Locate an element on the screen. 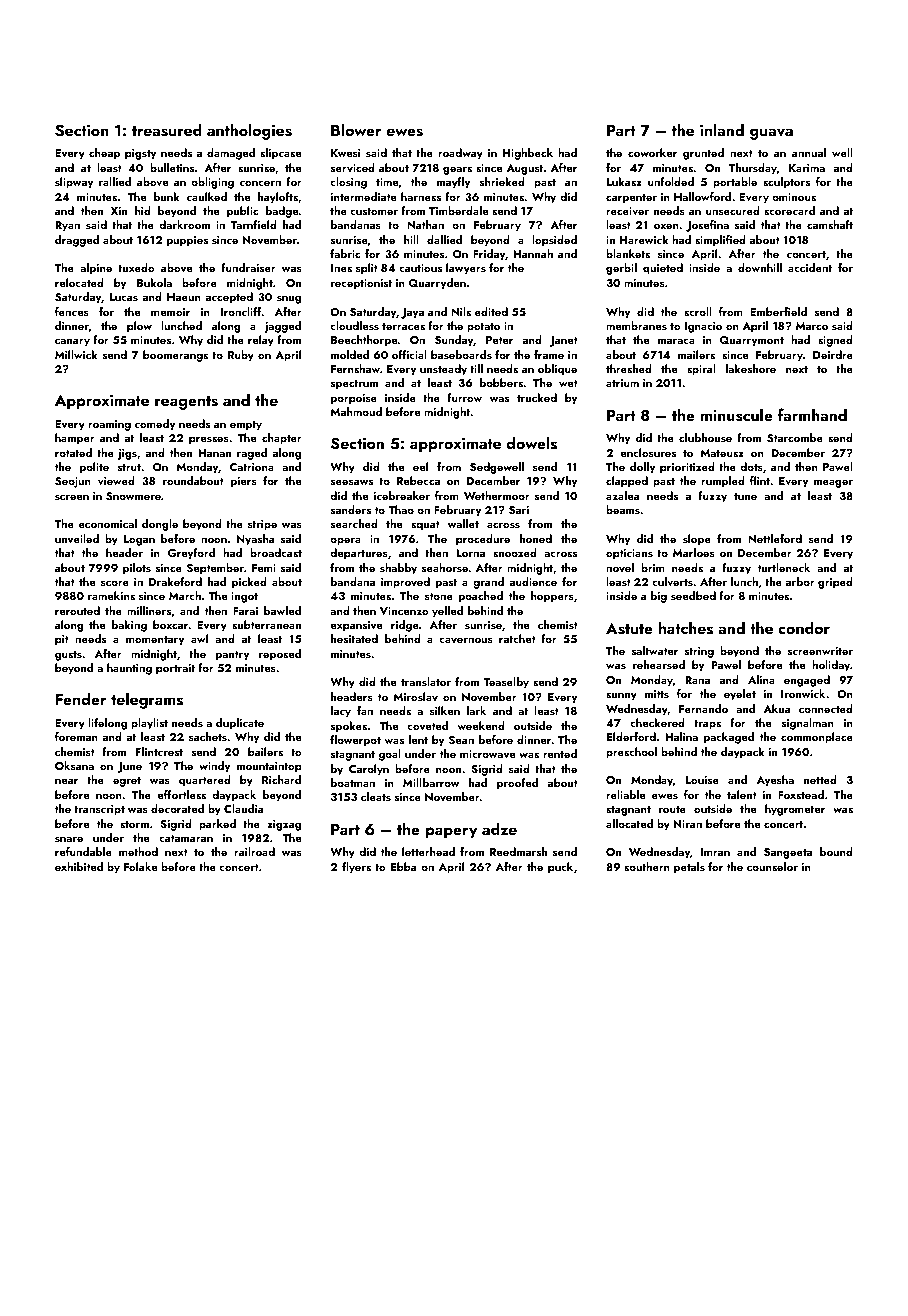 This screenshot has height=1316, width=908. near is located at coordinates (66, 781).
